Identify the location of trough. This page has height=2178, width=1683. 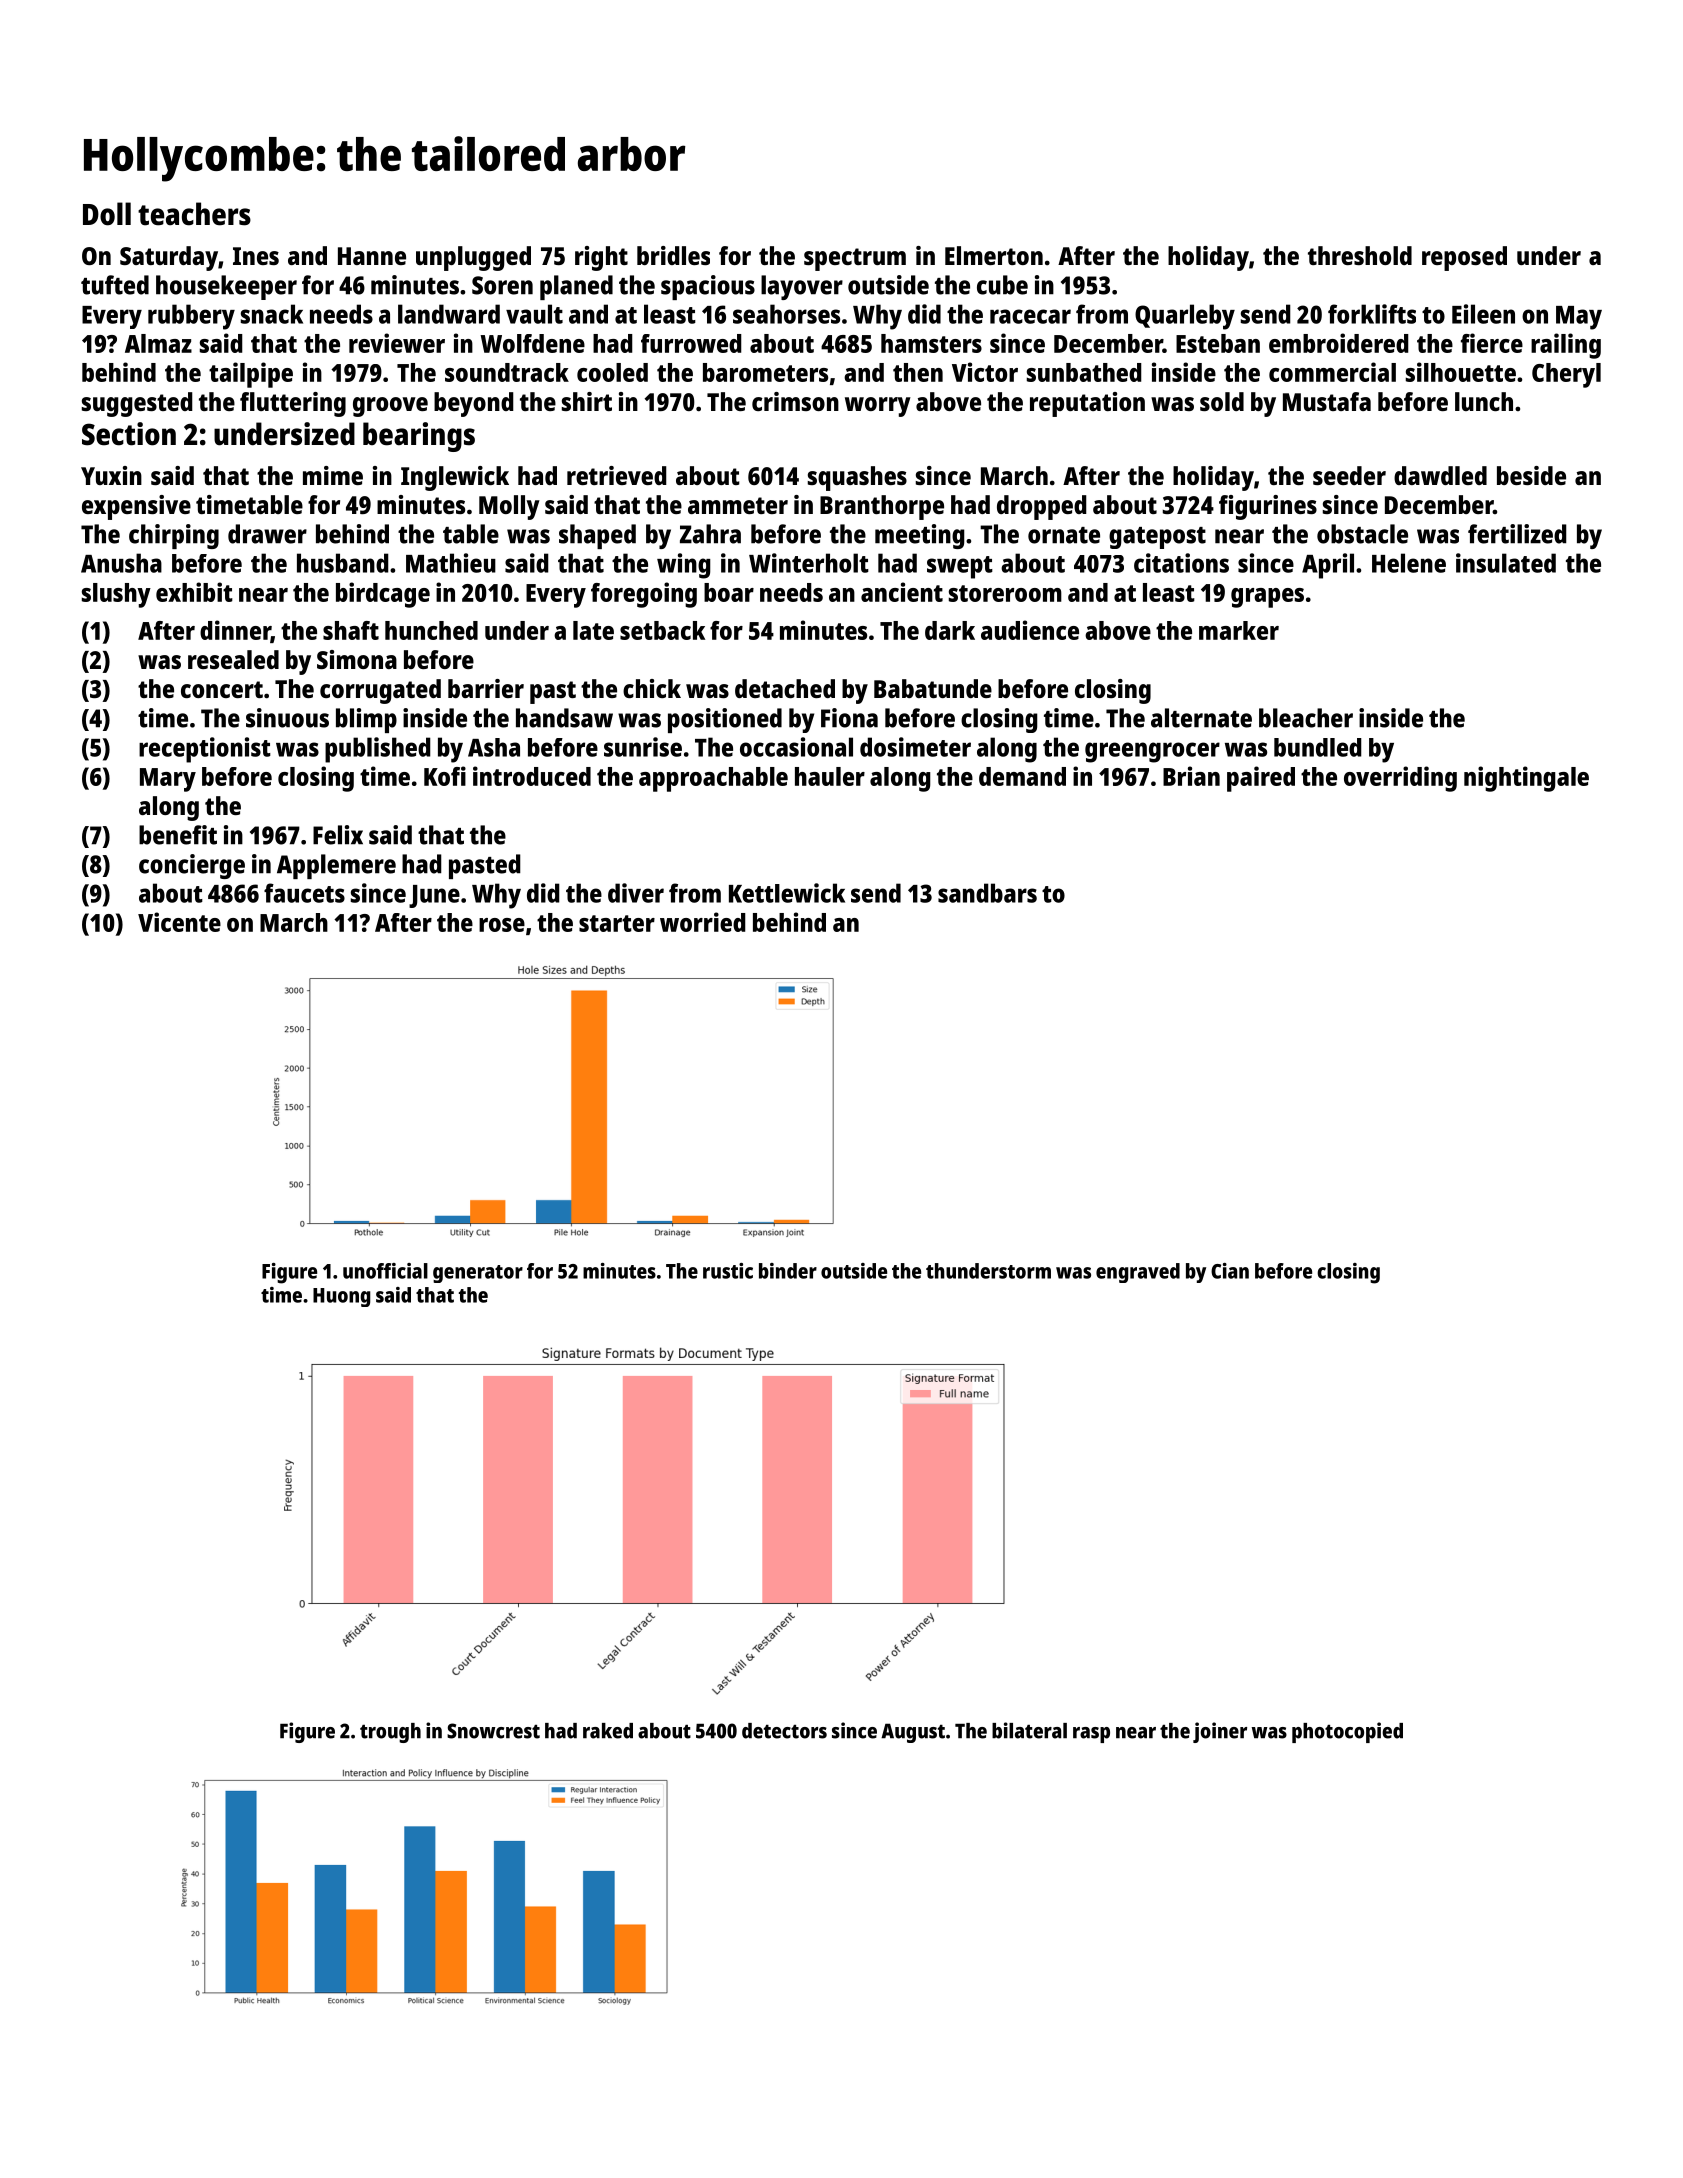
(390, 1733).
